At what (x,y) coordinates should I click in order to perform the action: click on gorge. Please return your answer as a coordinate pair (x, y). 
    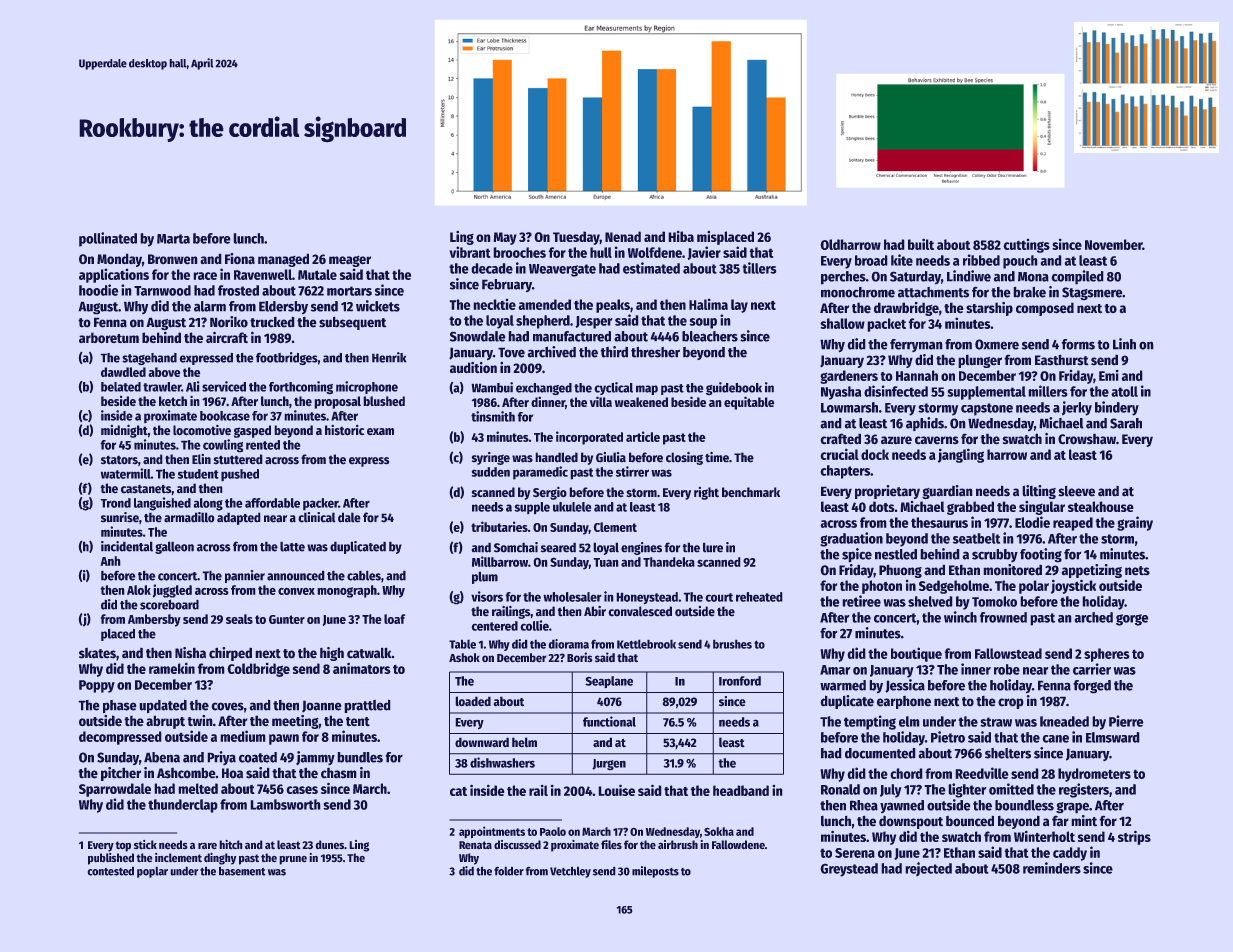
    Looking at the image, I should click on (1132, 620).
